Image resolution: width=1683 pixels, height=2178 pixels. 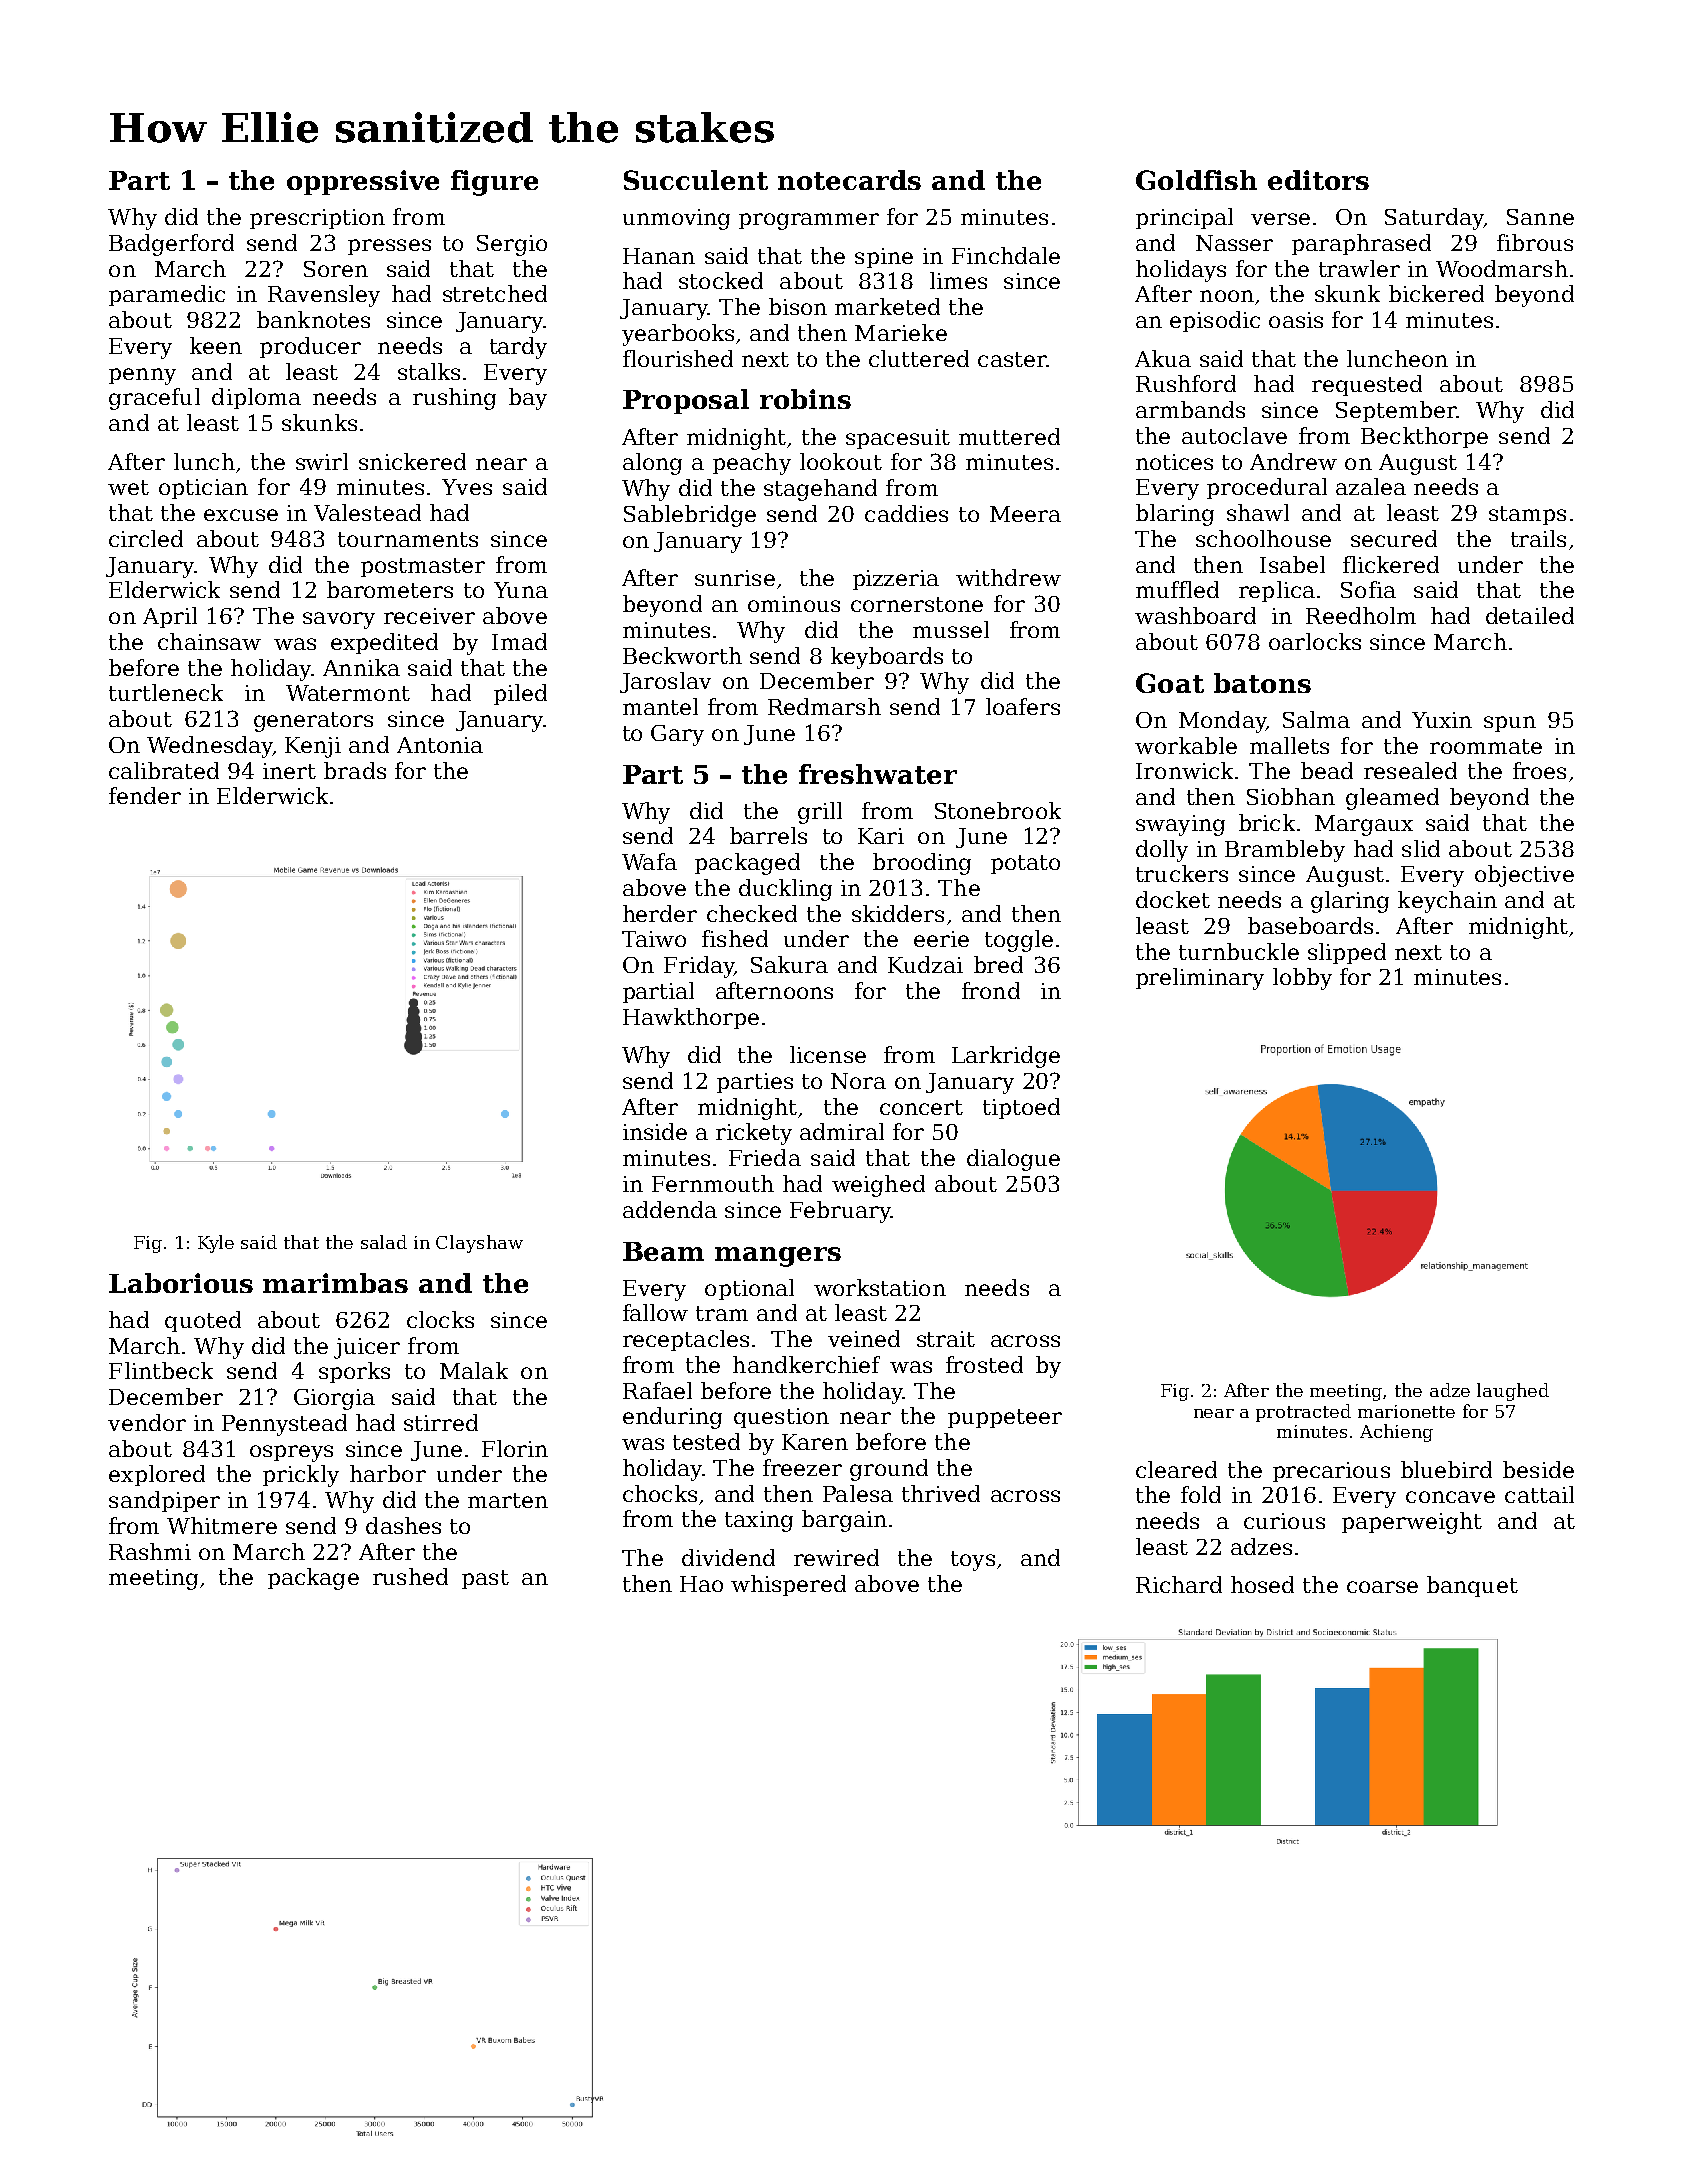 What do you see at coordinates (1012, 359) in the screenshot?
I see `caster` at bounding box center [1012, 359].
